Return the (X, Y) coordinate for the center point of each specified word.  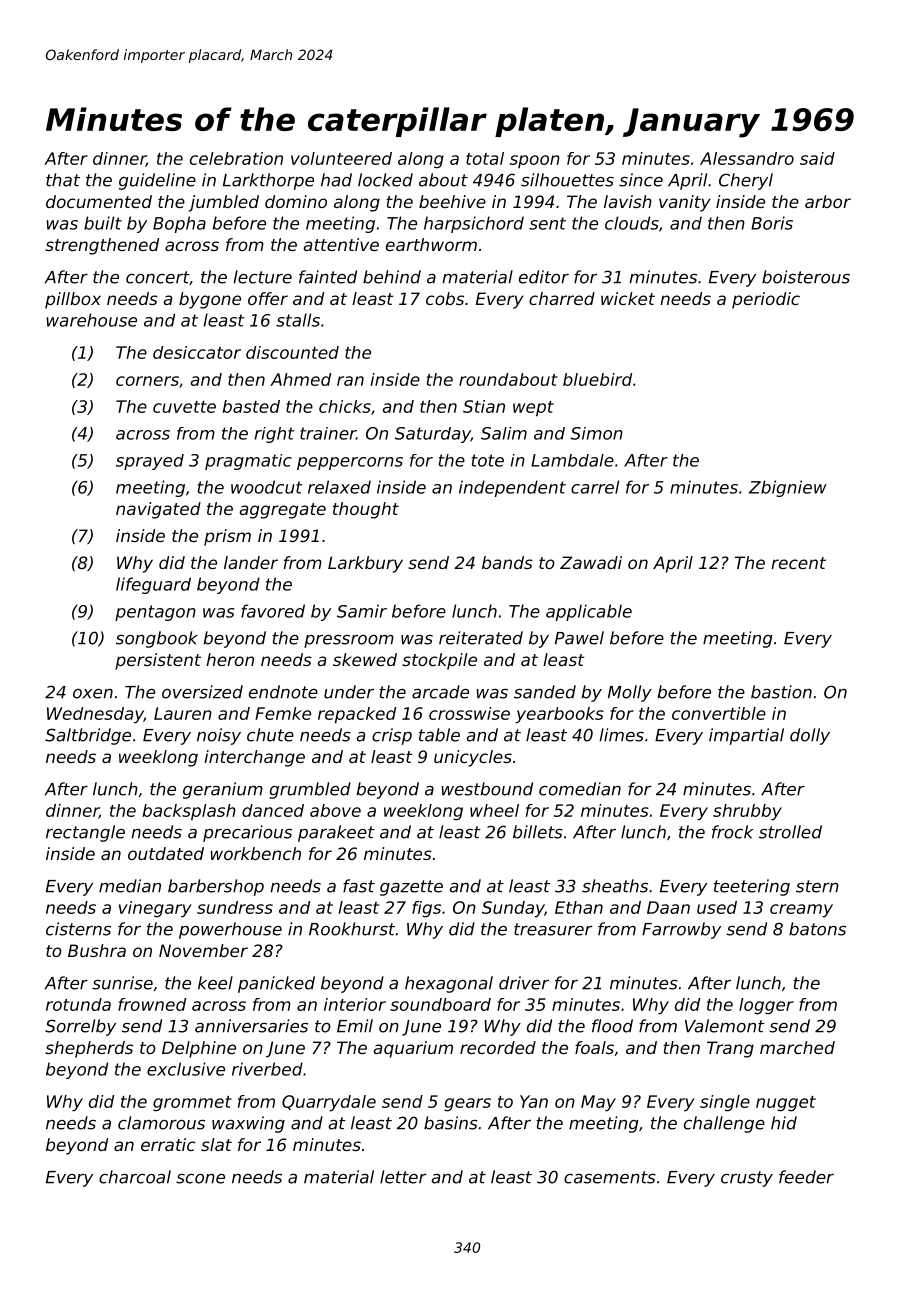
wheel (494, 810)
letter (403, 1177)
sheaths (615, 886)
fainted (328, 277)
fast (359, 886)
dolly (810, 736)
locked (385, 180)
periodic (766, 300)
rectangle (85, 833)
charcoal (135, 1177)
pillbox (73, 300)
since (641, 180)
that (63, 180)
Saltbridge (88, 736)
